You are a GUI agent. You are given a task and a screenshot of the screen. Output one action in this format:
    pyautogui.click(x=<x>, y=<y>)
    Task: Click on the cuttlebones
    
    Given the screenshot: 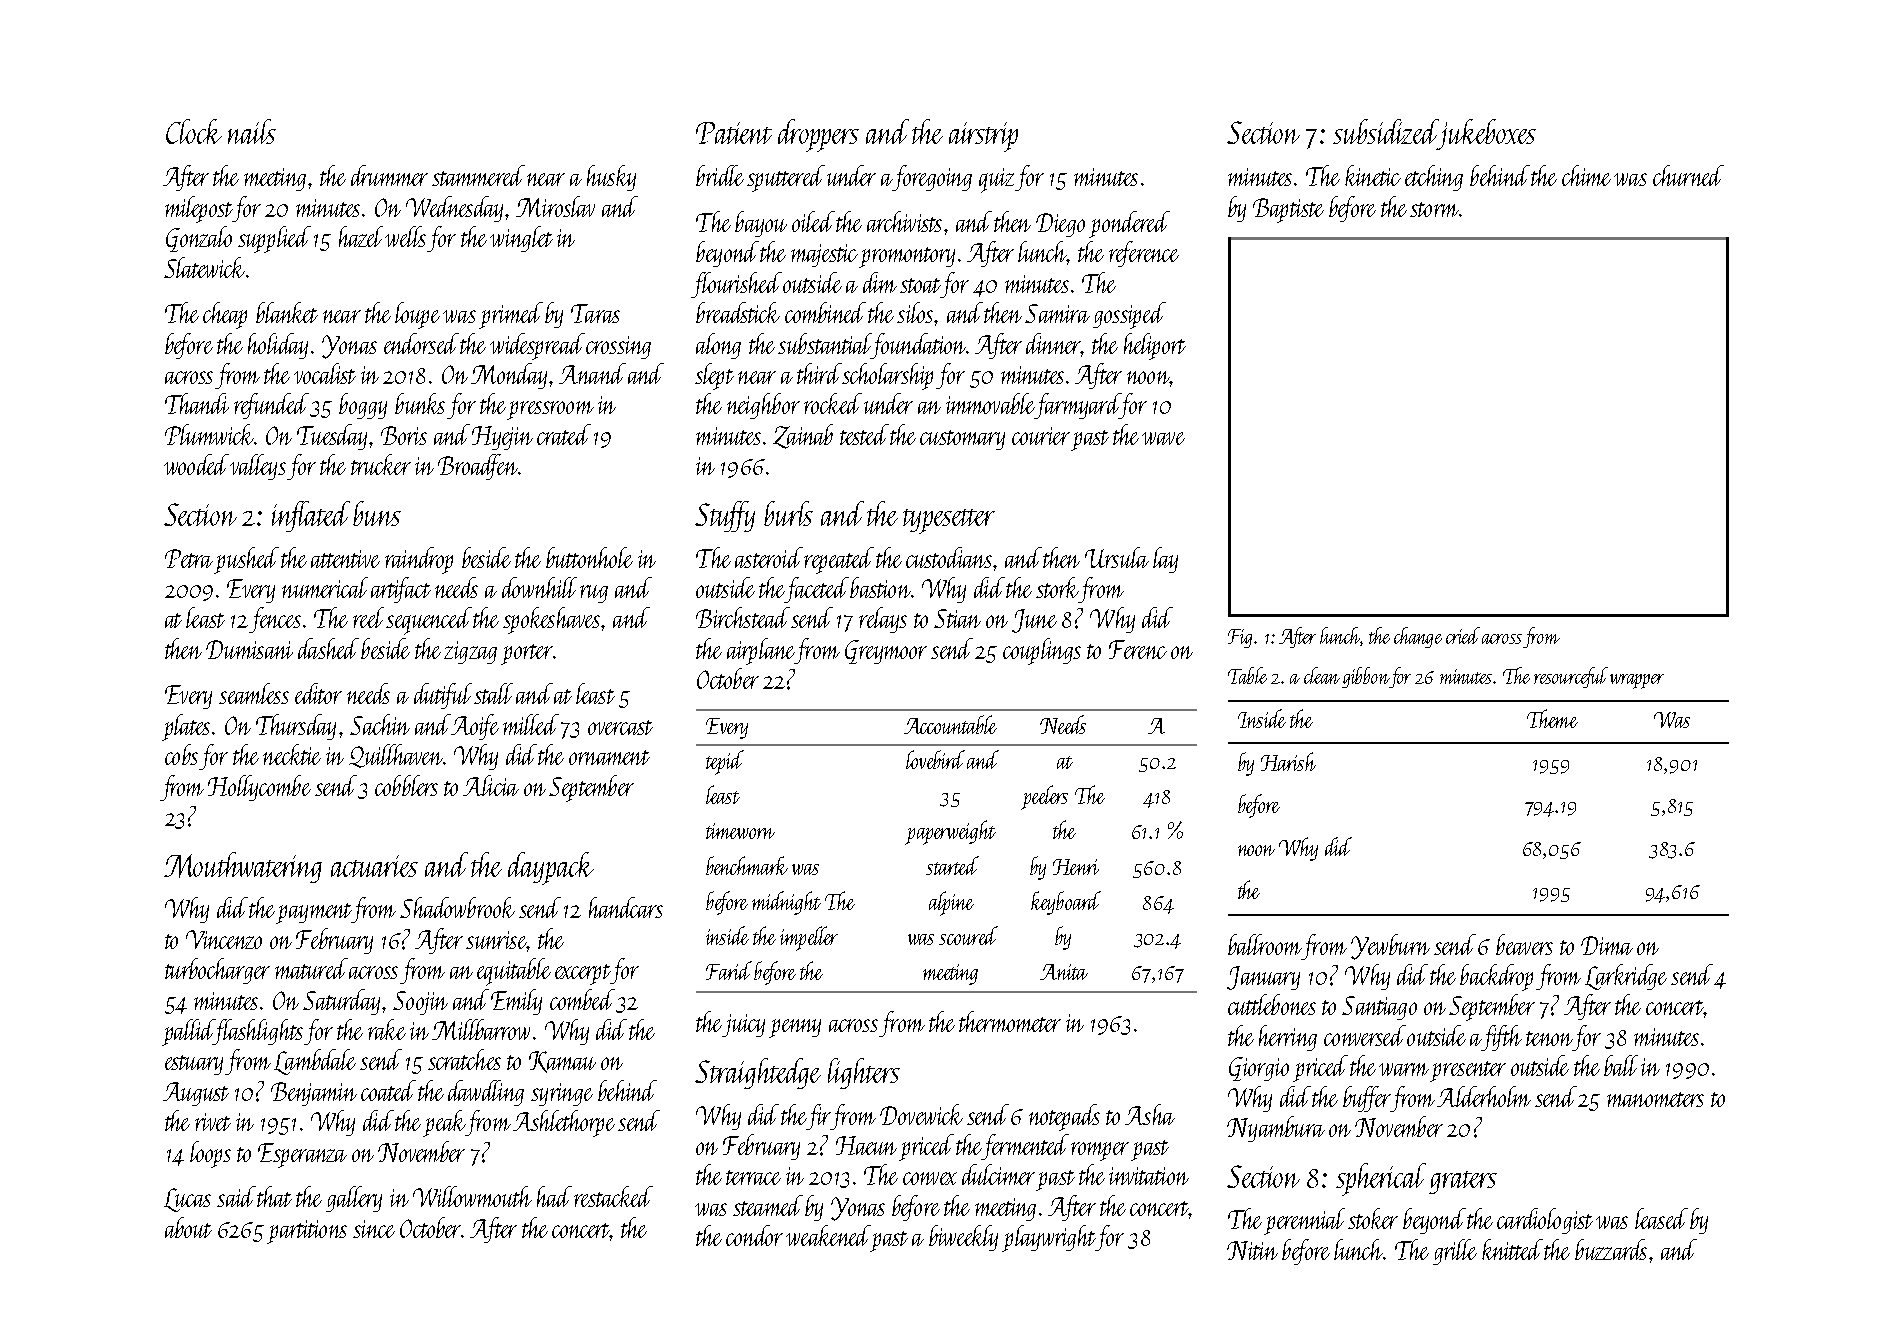 What is the action you would take?
    pyautogui.click(x=1272, y=1004)
